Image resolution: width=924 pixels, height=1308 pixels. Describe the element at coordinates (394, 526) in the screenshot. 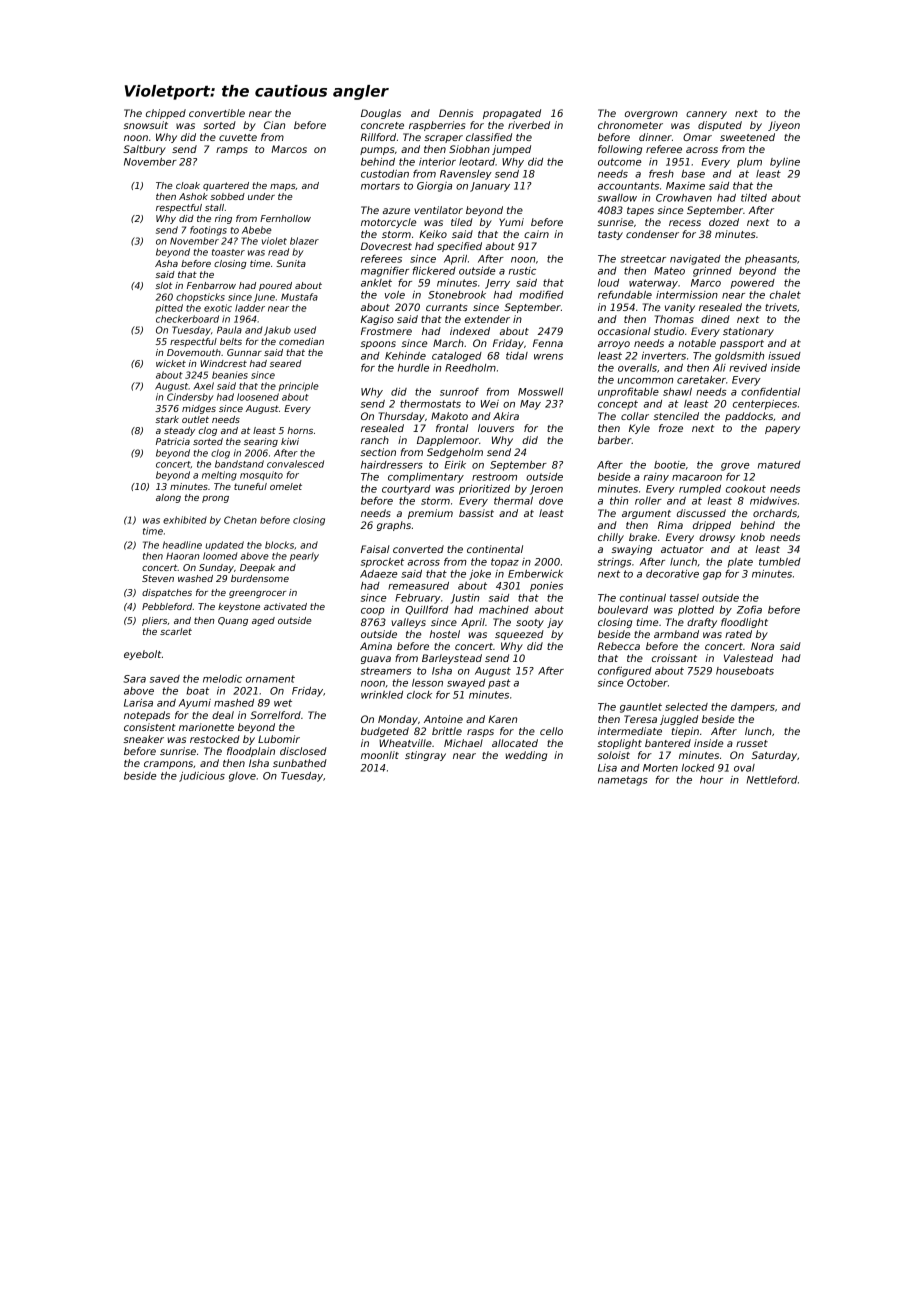

I see `graphs` at that location.
